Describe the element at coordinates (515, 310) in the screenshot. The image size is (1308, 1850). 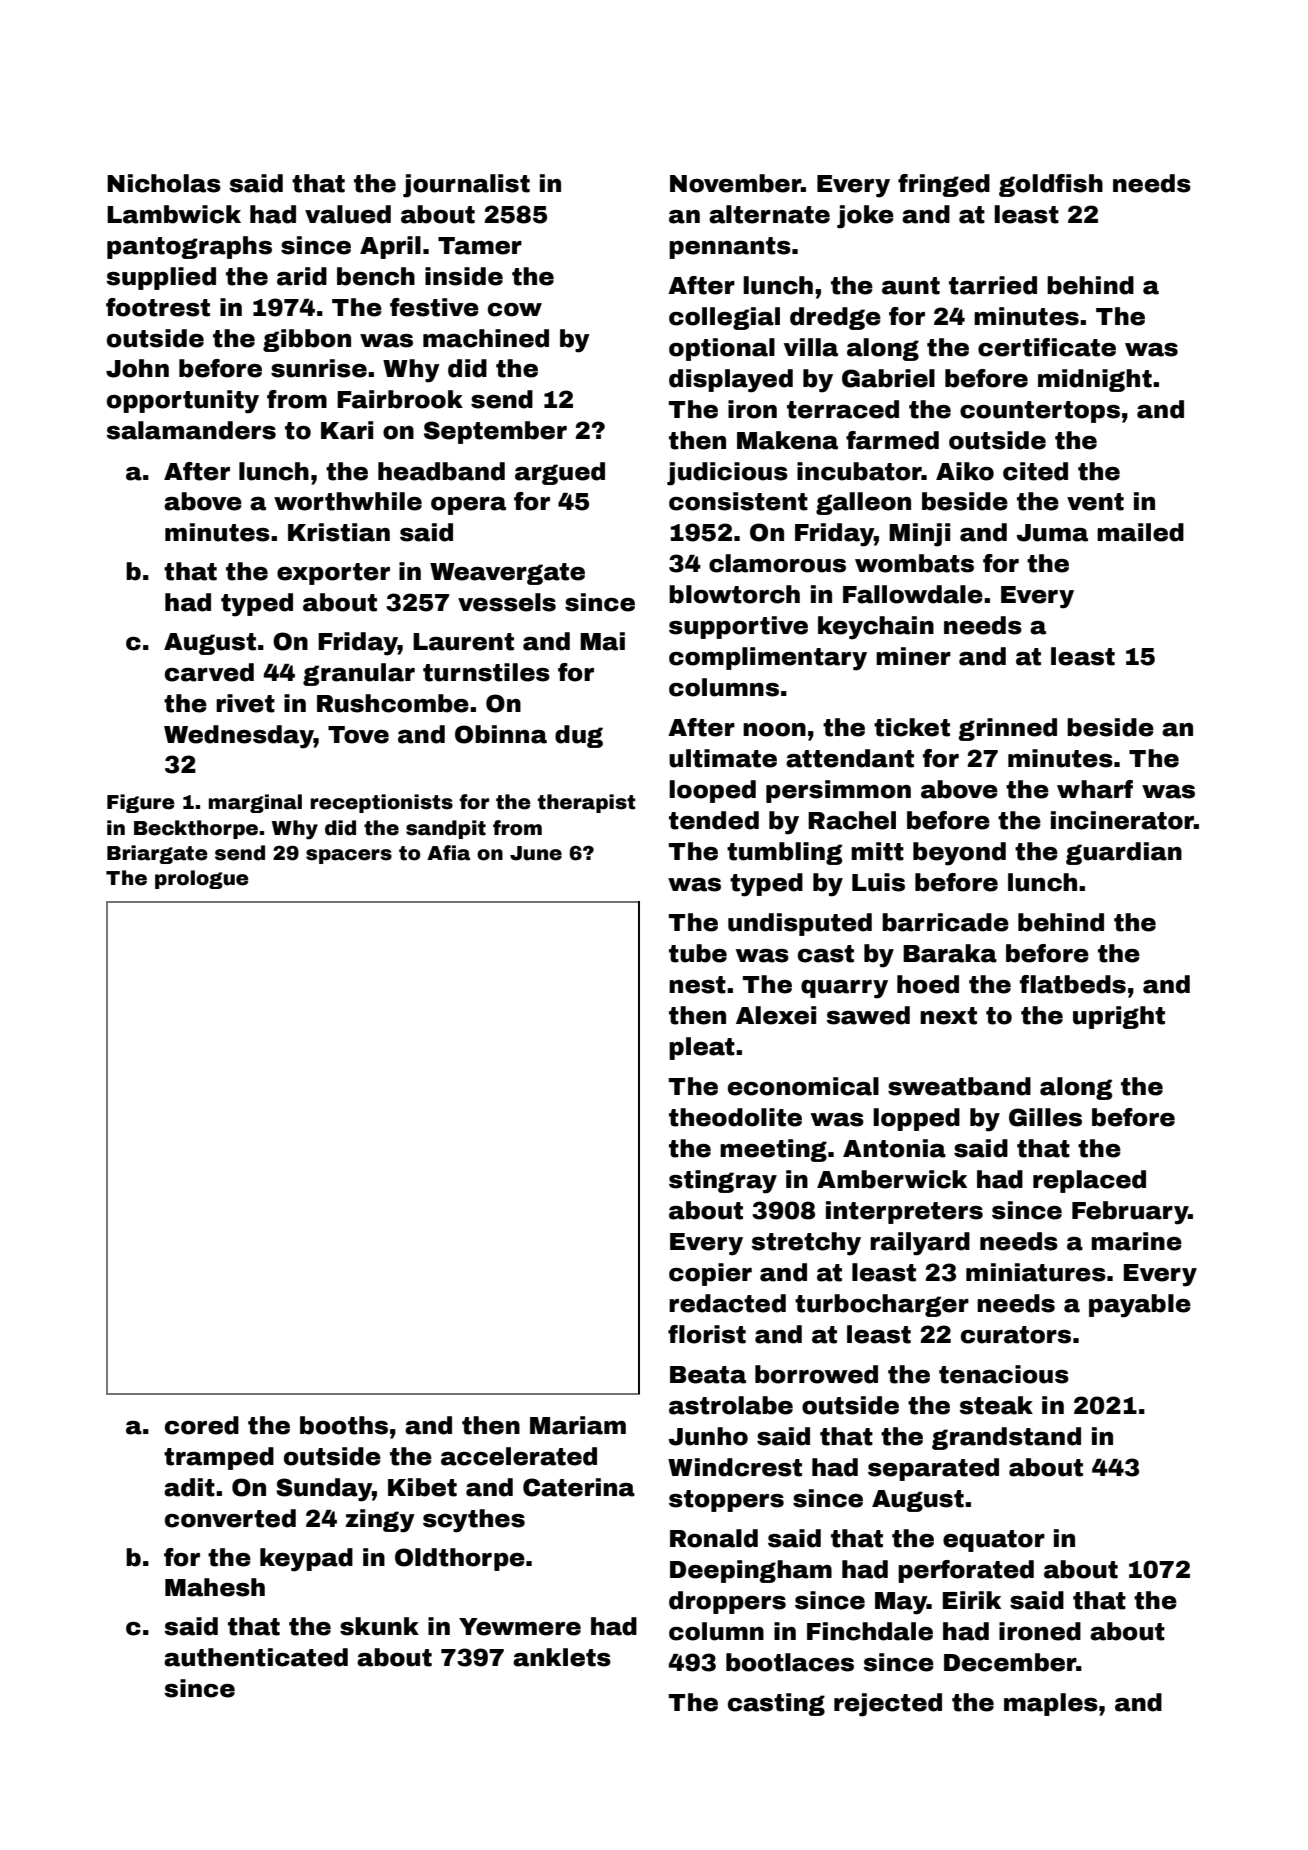
I see `cow` at that location.
